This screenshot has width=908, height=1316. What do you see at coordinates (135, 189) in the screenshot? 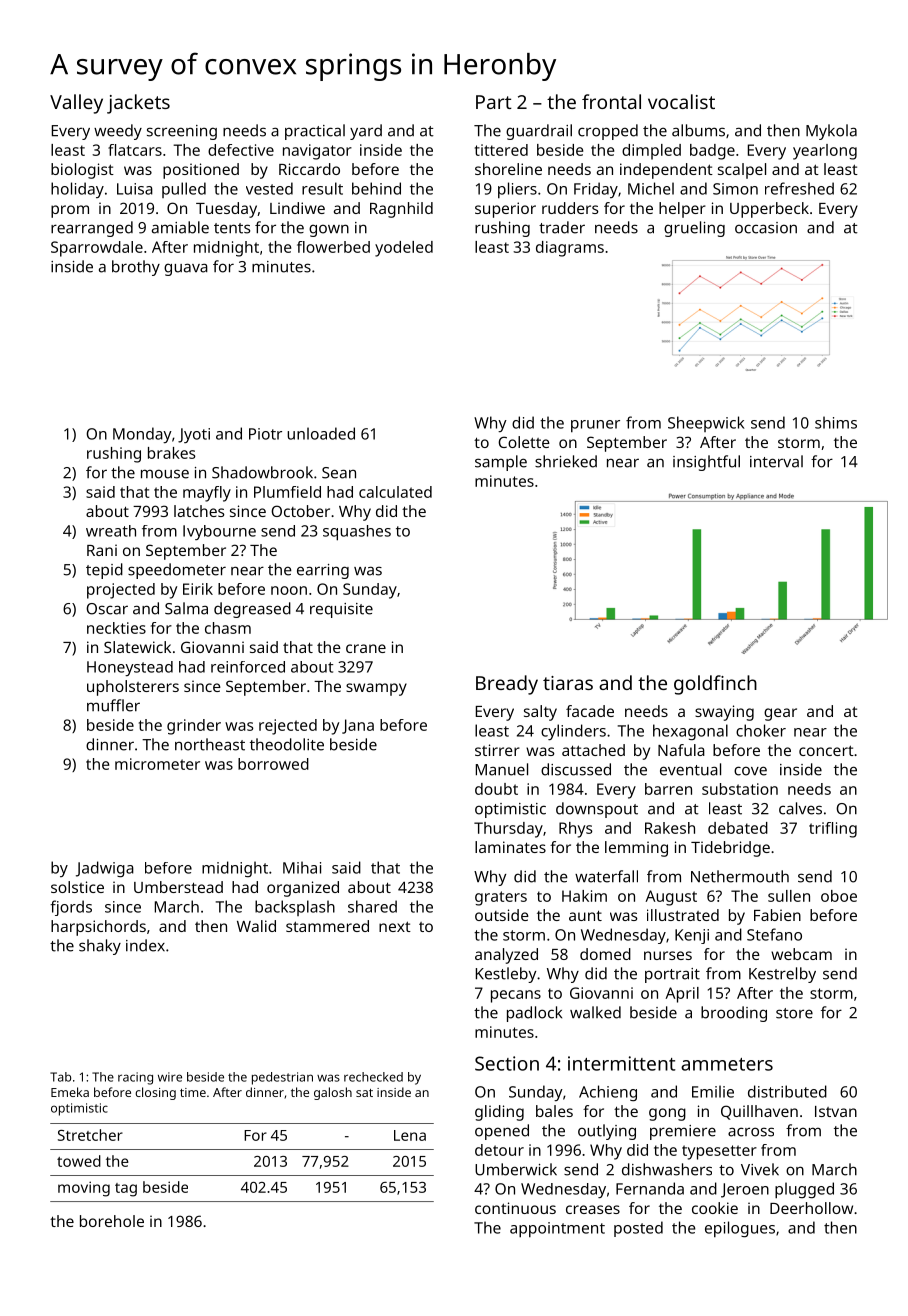
I see `Luisa` at bounding box center [135, 189].
